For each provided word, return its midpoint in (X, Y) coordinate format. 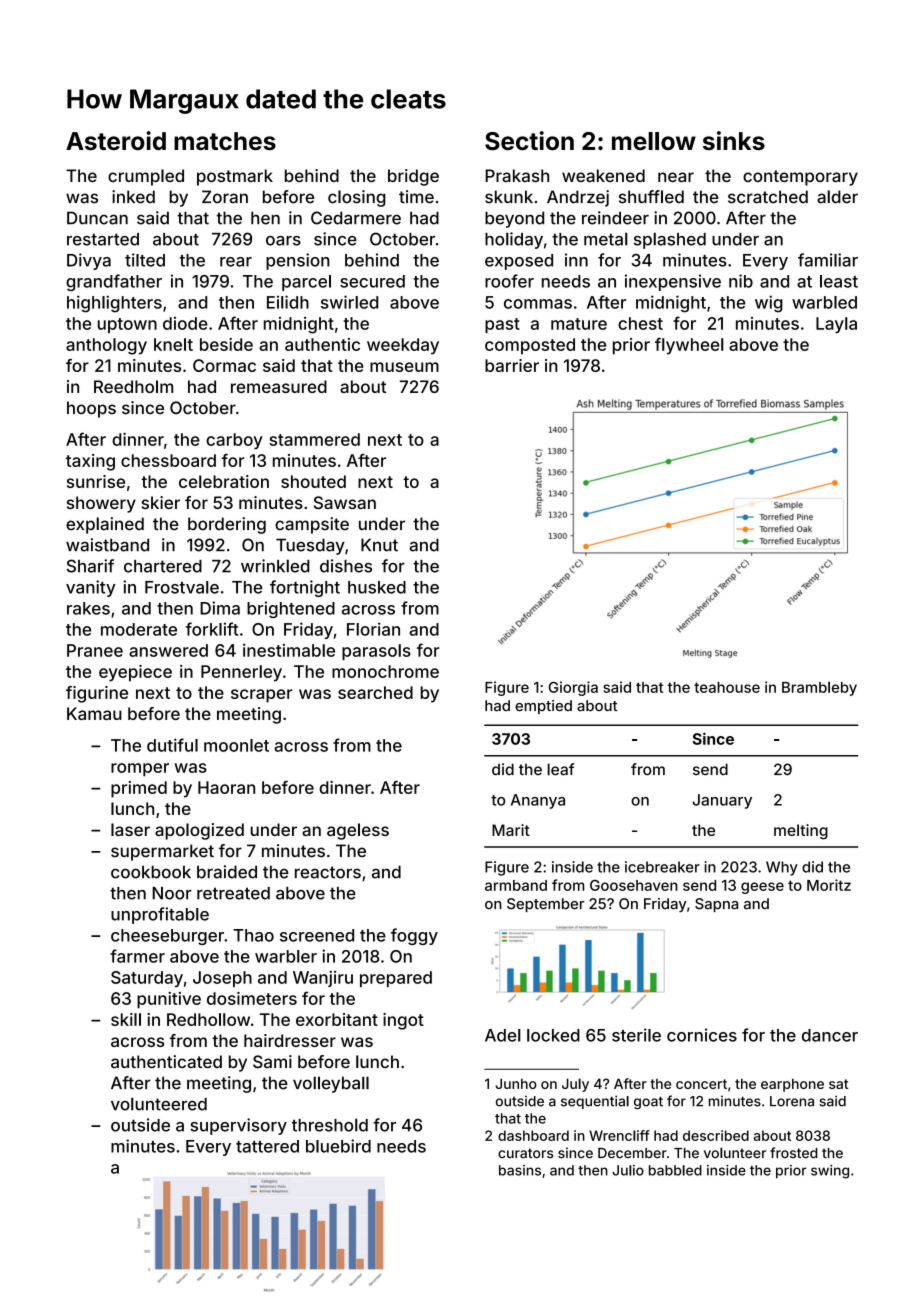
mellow (654, 141)
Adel (503, 1035)
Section (529, 140)
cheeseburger (167, 937)
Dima (220, 608)
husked (377, 587)
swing (830, 1172)
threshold (330, 1125)
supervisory (238, 1126)
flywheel (689, 346)
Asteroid (116, 140)
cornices (702, 1035)
